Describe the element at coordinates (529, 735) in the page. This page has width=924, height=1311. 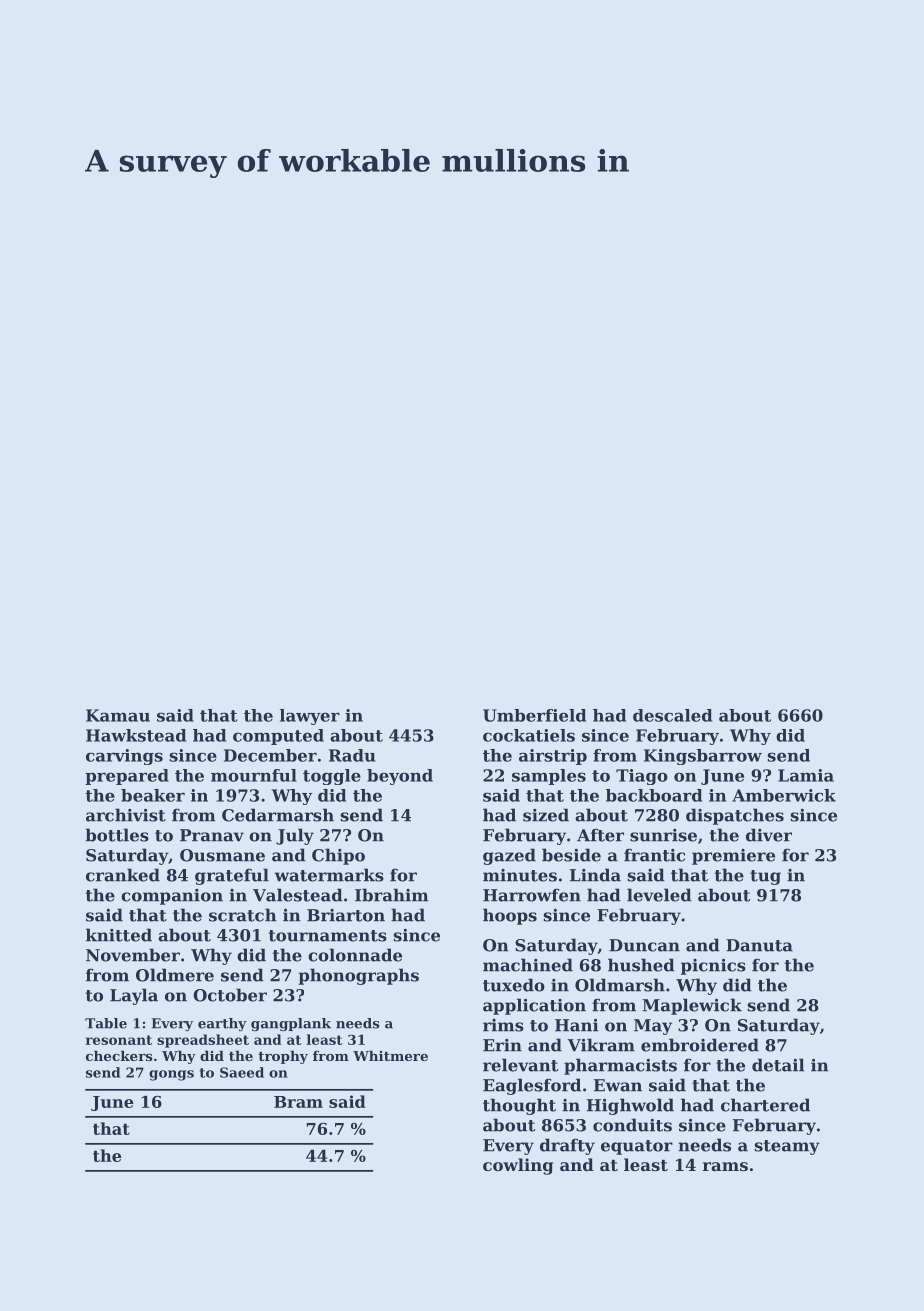
I see `cockatiels` at that location.
